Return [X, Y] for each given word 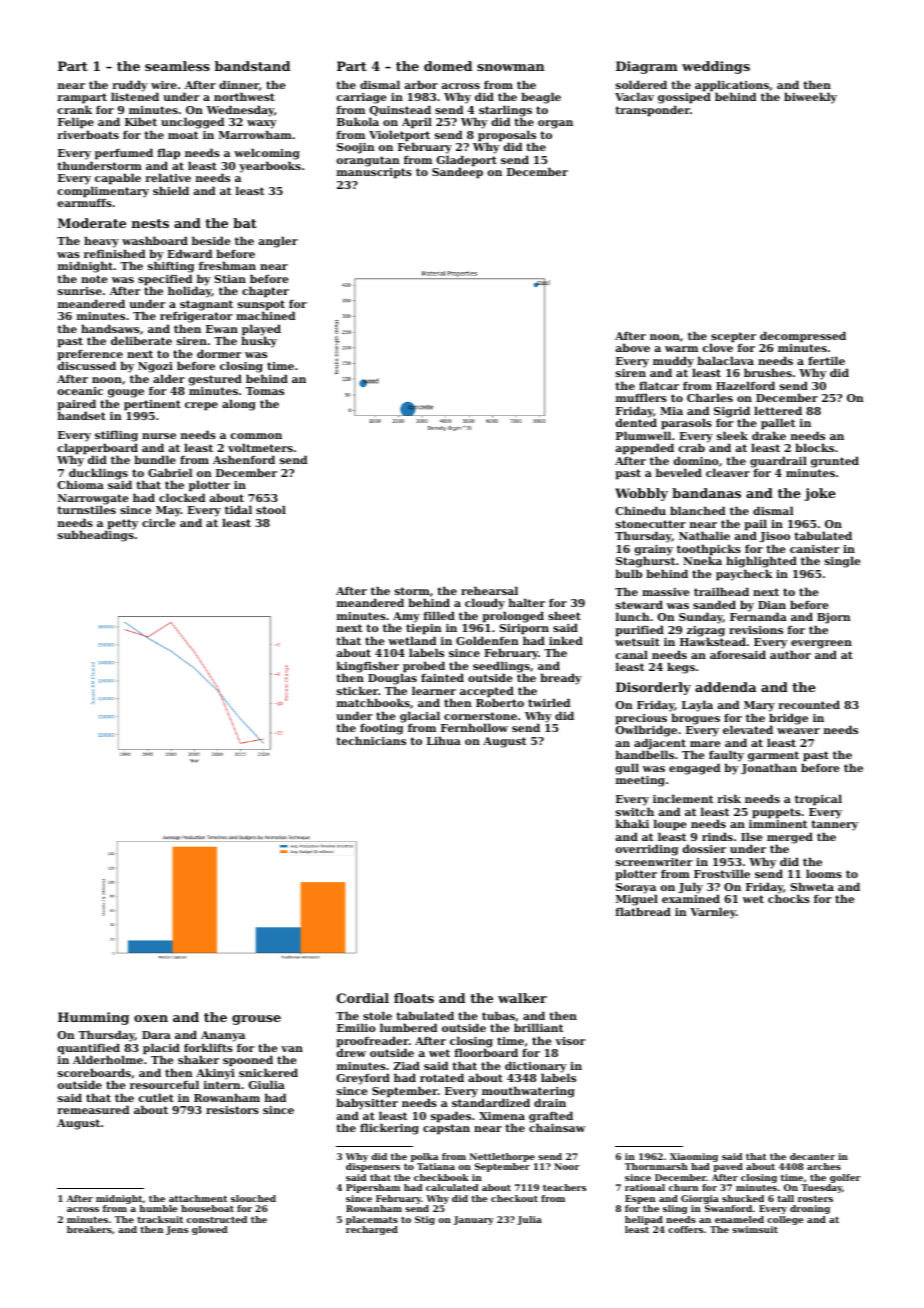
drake [769, 435]
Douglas [392, 679]
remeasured [93, 1109]
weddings [716, 67]
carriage [362, 98]
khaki [632, 823]
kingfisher [368, 667]
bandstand [252, 66]
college [785, 1220]
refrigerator [196, 317]
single [843, 562]
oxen [151, 1018]
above [632, 347]
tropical [818, 800]
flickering [389, 1129]
